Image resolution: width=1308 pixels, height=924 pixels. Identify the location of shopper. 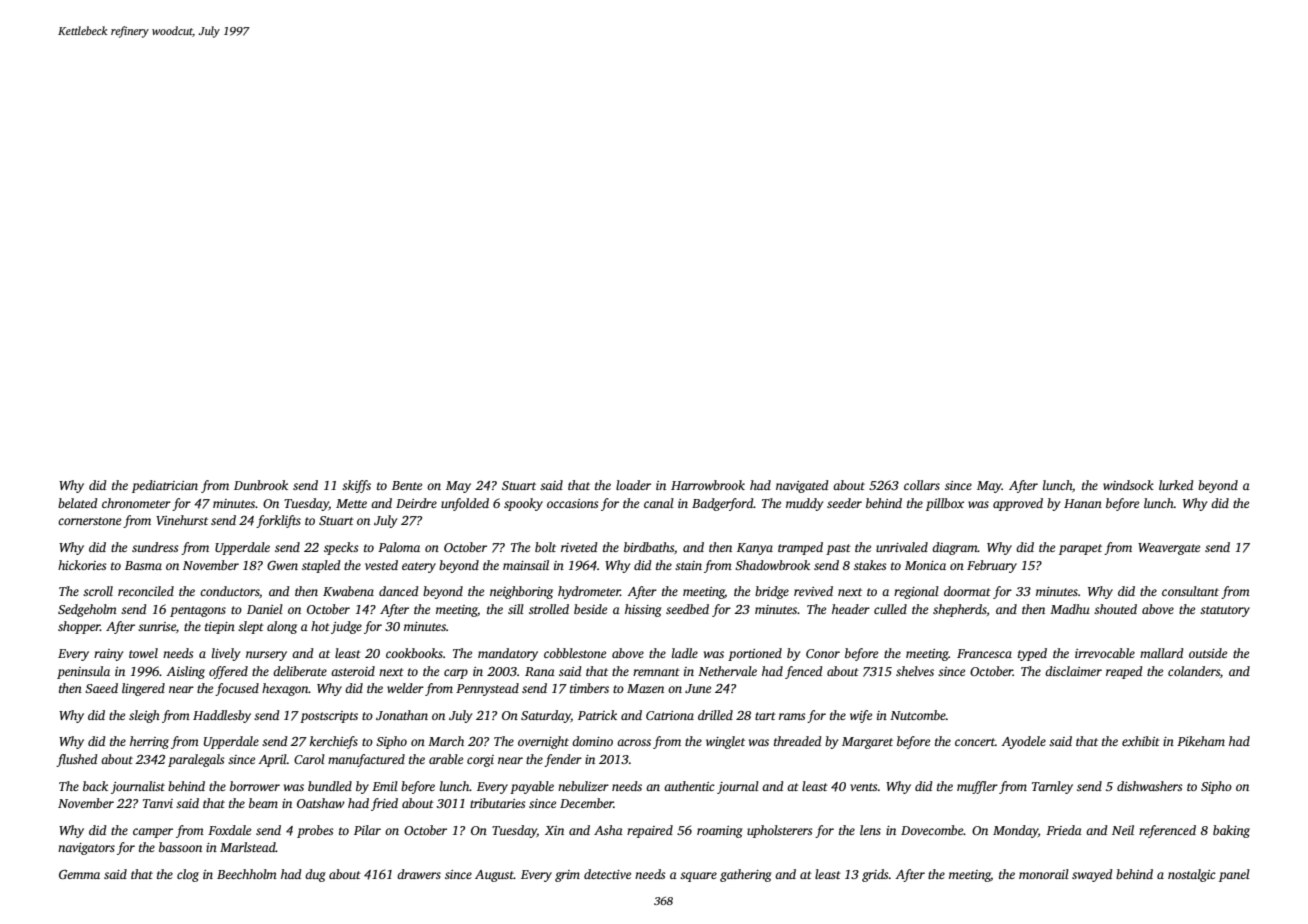
(79, 627).
